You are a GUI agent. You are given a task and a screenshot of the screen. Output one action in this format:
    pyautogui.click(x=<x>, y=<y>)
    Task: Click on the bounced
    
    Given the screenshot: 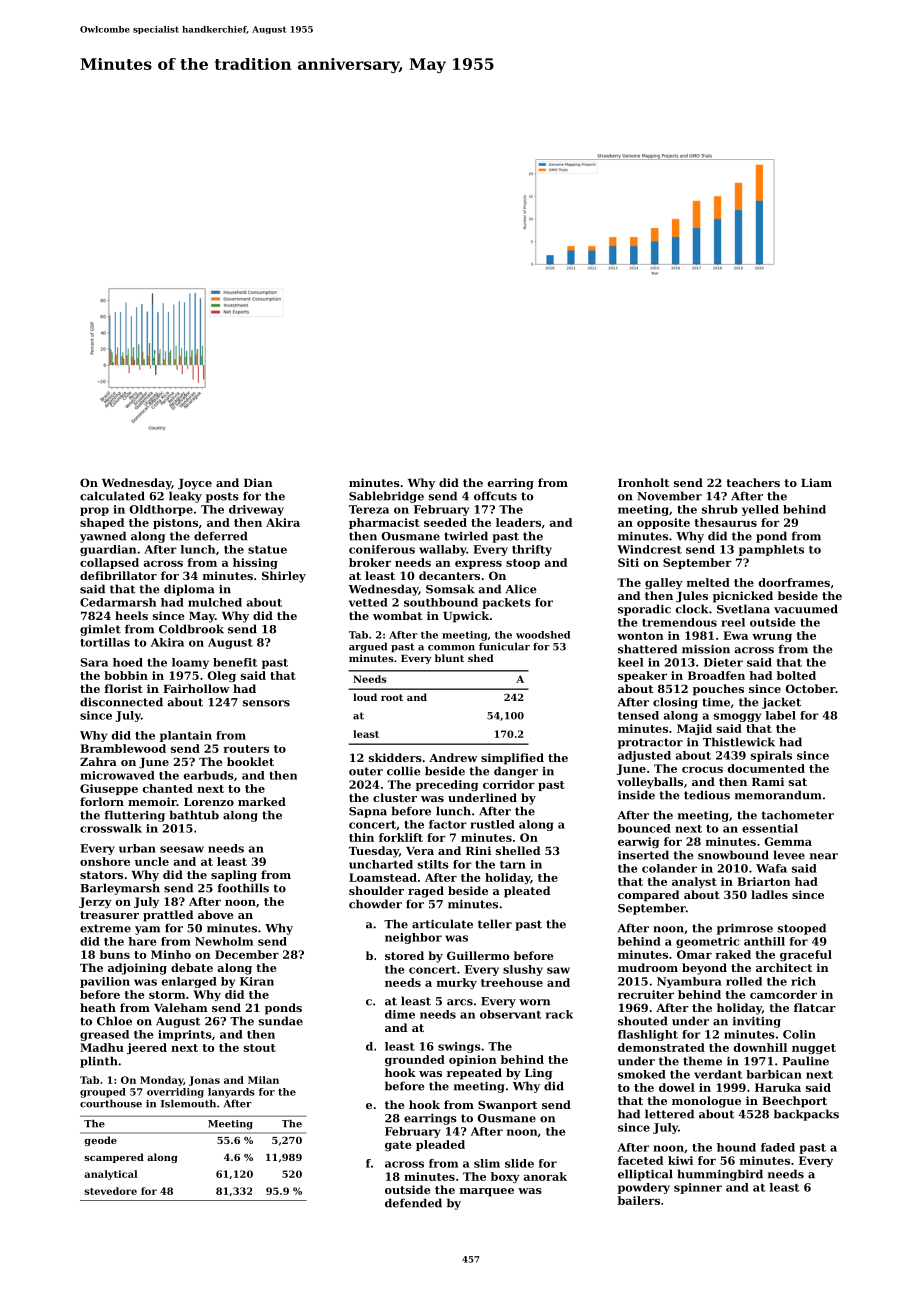 What is the action you would take?
    pyautogui.click(x=644, y=828)
